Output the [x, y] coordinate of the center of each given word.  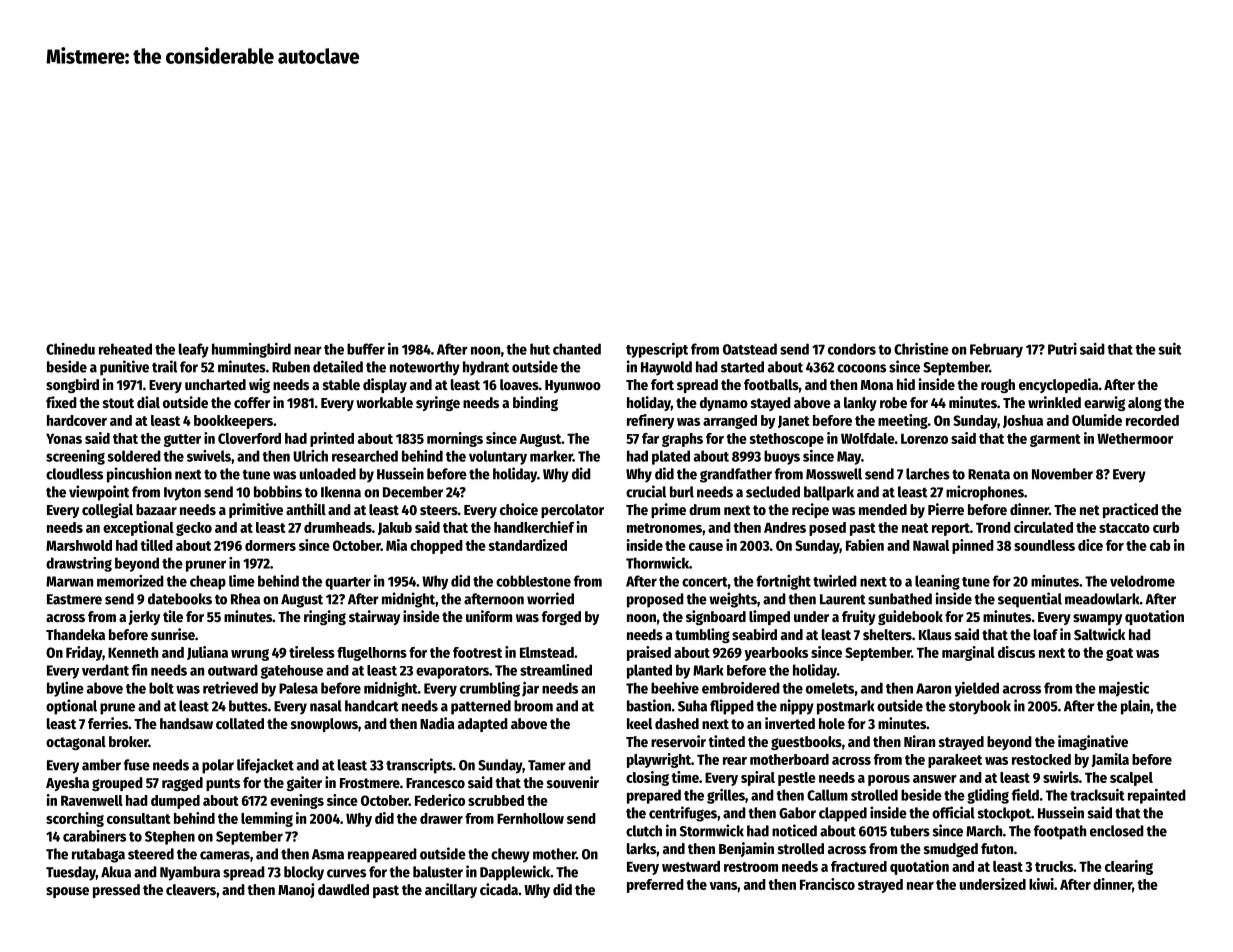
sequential [1030, 600]
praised [649, 653]
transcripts [419, 766]
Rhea [245, 599]
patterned [481, 707]
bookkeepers [233, 422]
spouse [67, 892]
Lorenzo [924, 438]
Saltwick [1099, 634]
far [650, 438]
